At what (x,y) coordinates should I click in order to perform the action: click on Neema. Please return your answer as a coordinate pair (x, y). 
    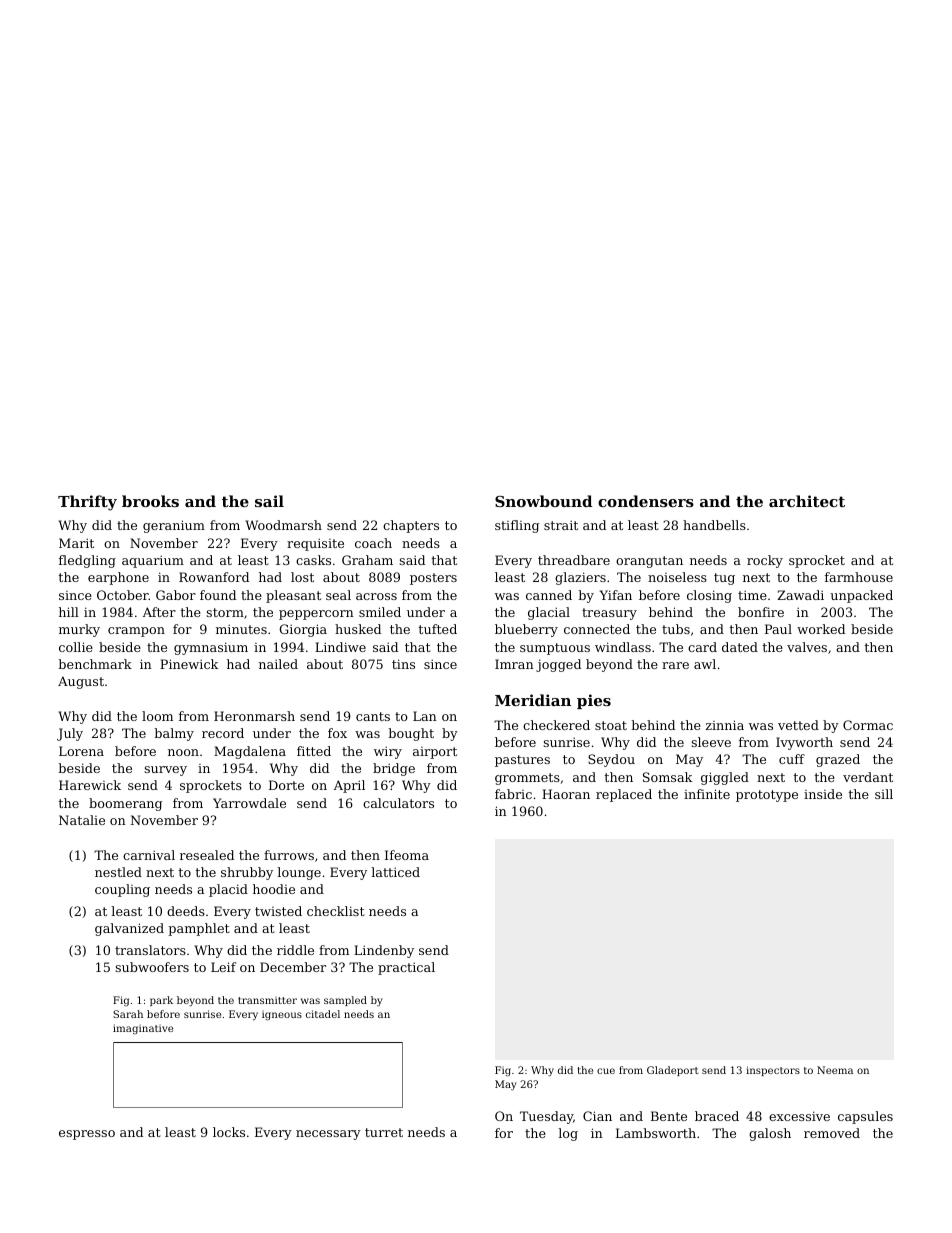
    Looking at the image, I should click on (835, 1070).
